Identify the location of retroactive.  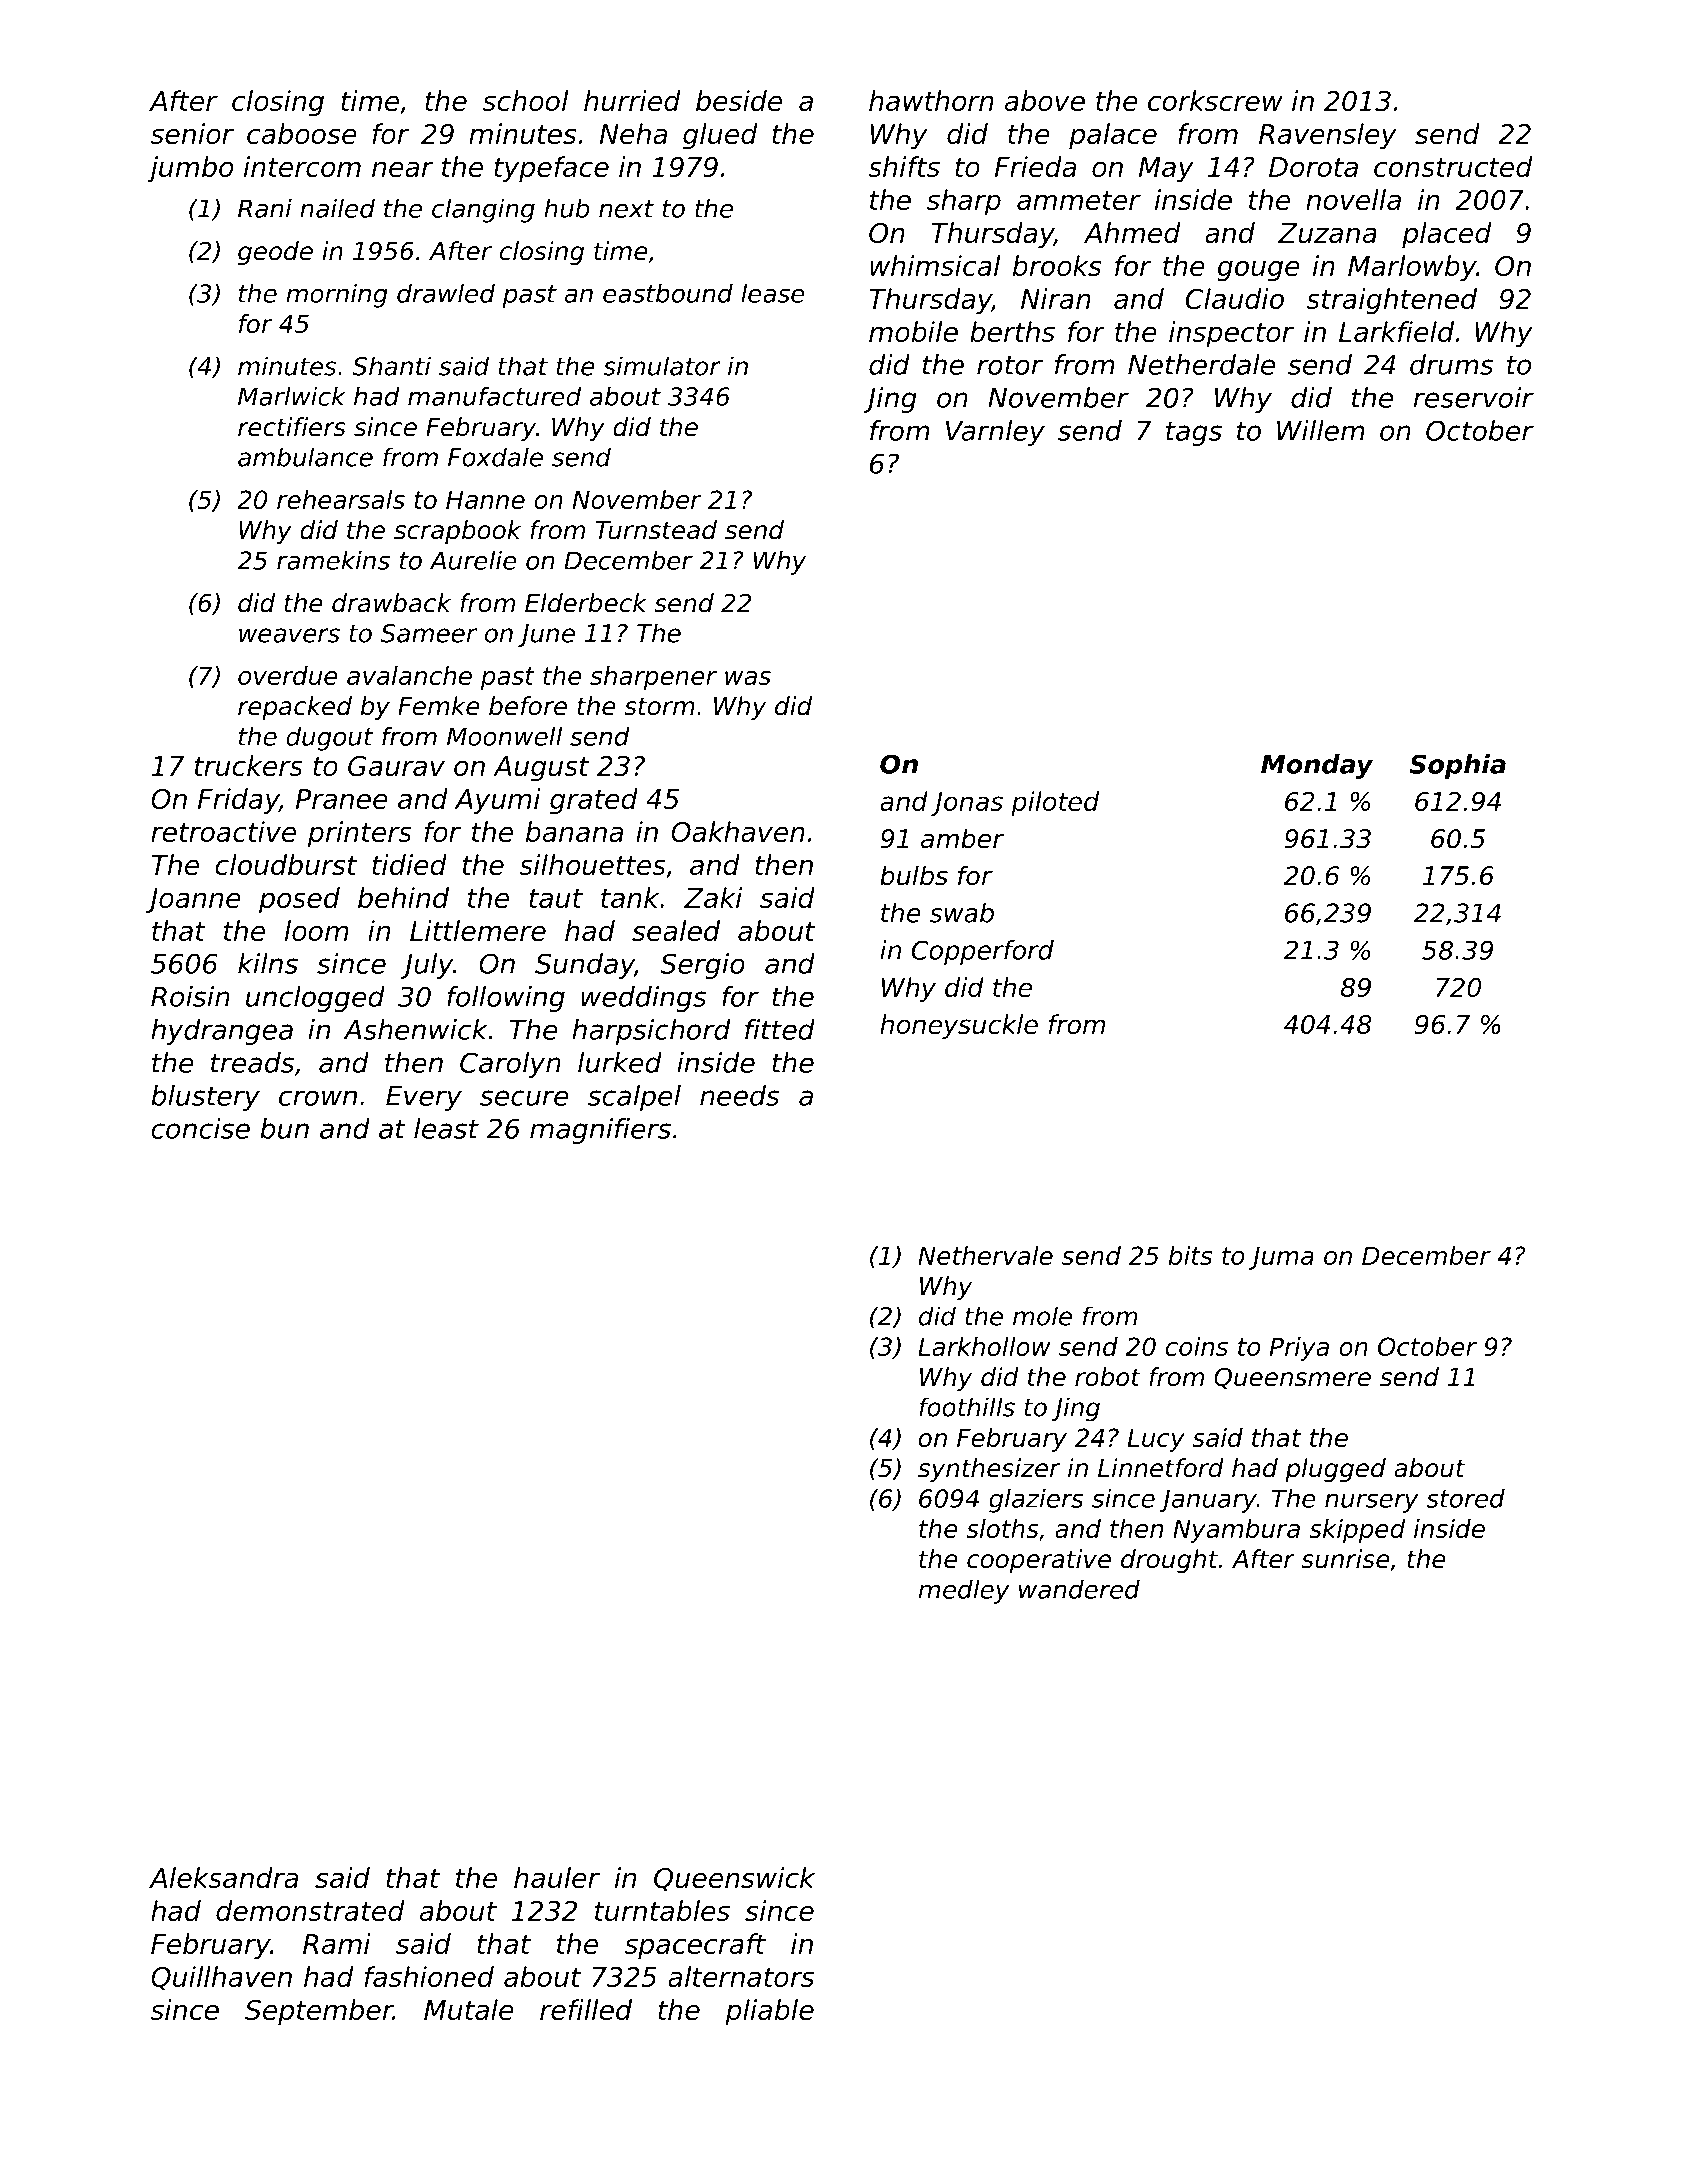
(223, 831).
